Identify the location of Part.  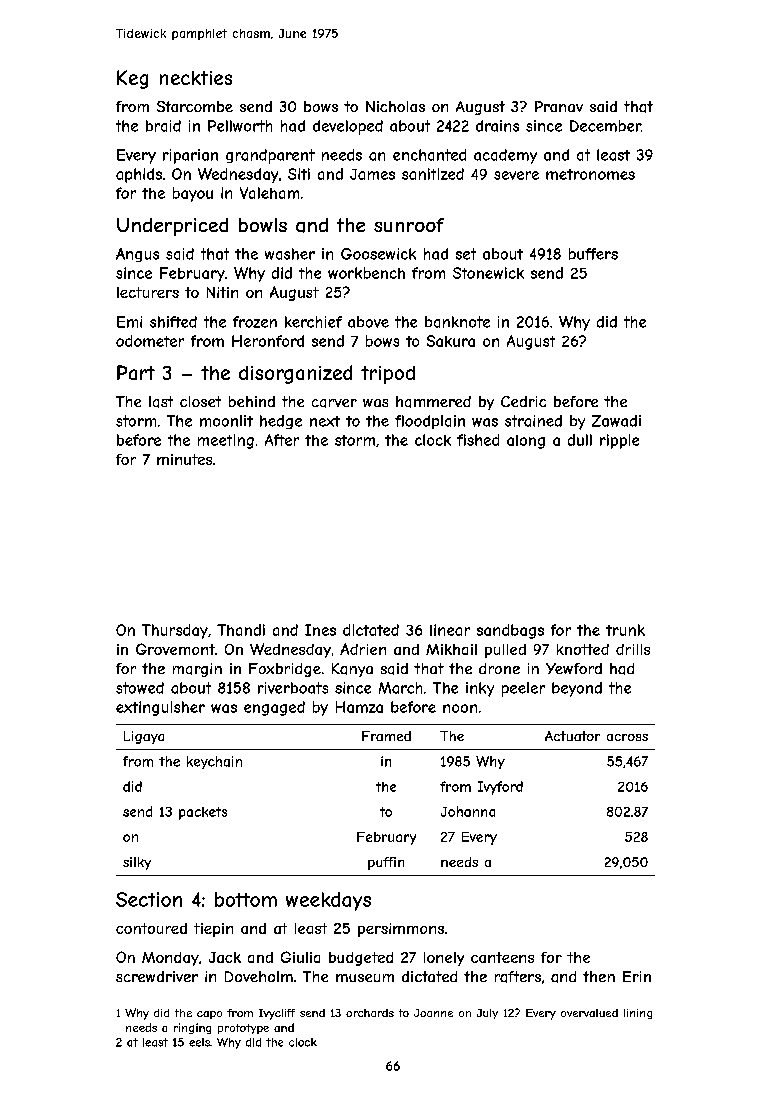
(136, 372).
